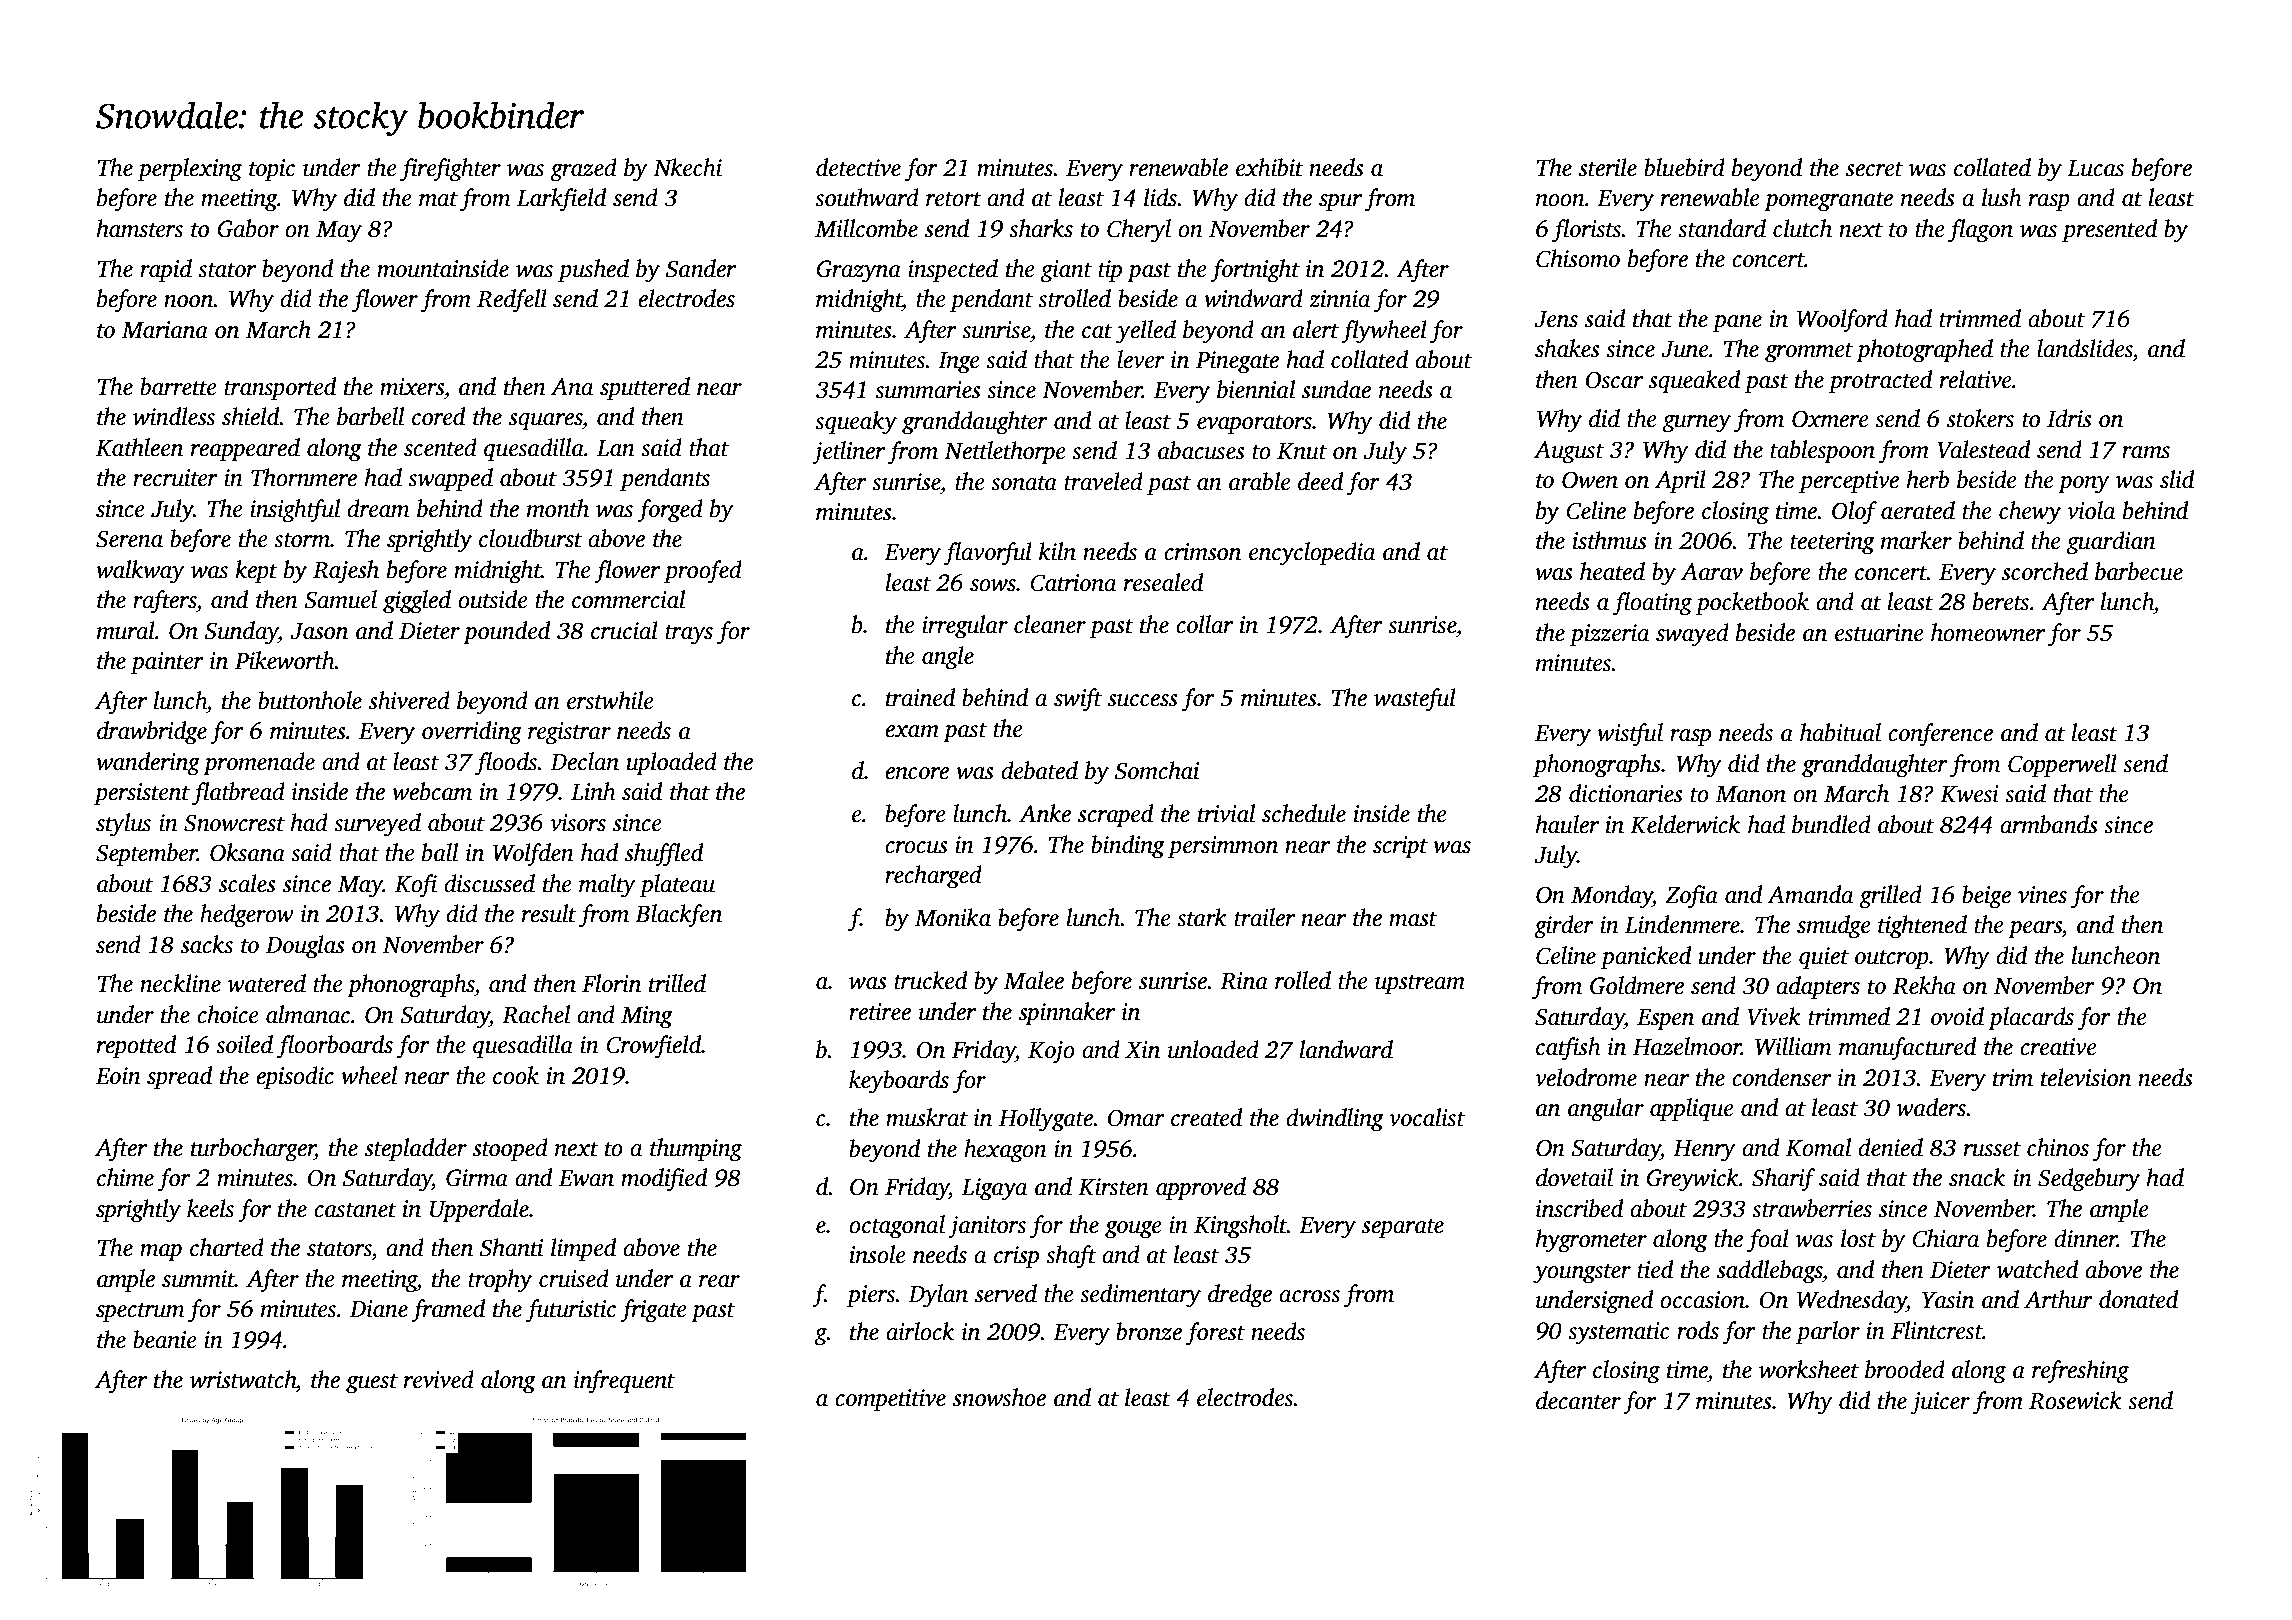 The image size is (2292, 1620). Describe the element at coordinates (1046, 1120) in the screenshot. I see `Hollygate` at that location.
